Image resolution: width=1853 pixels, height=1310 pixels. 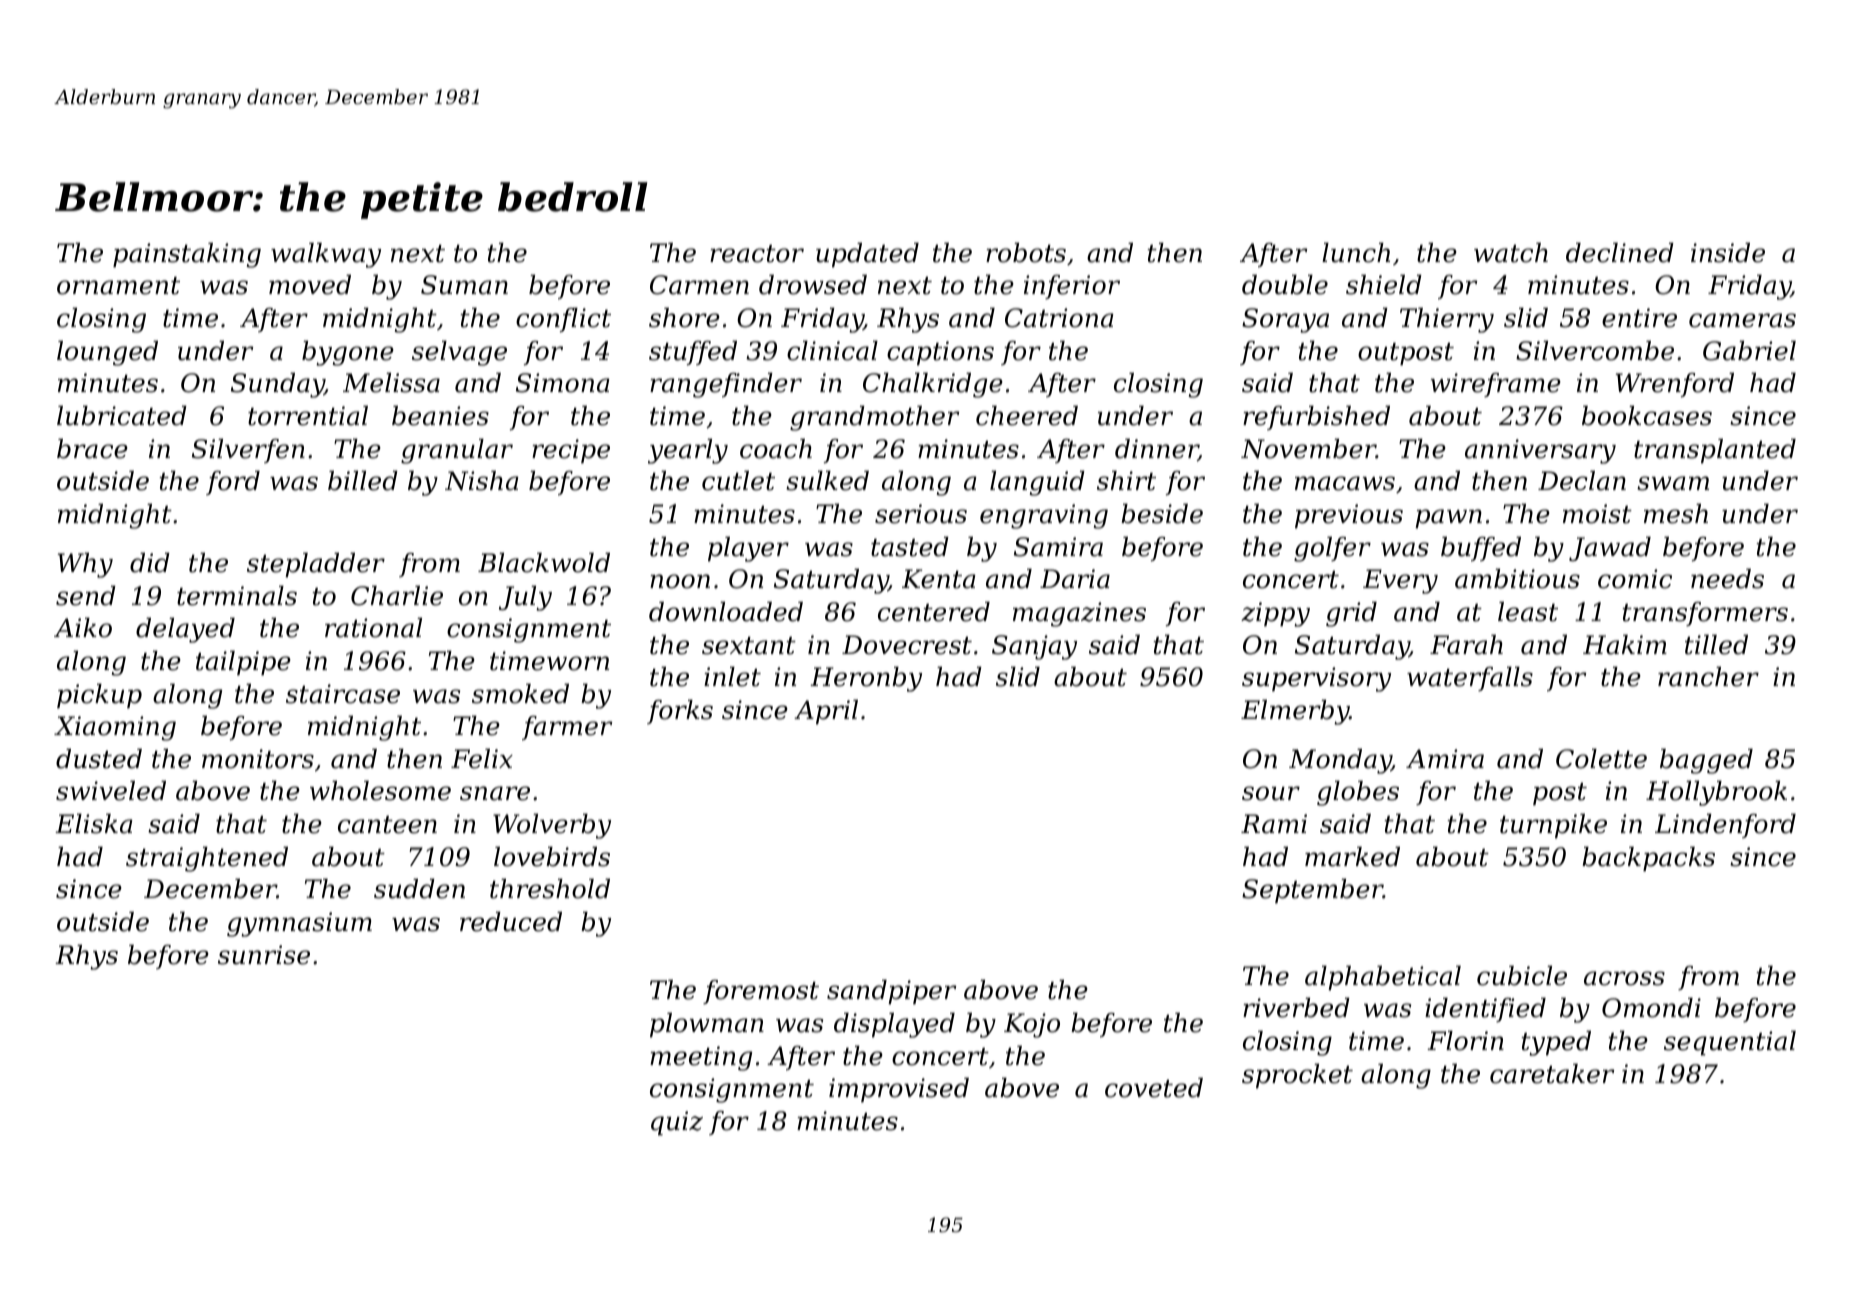 What do you see at coordinates (707, 1025) in the image?
I see `plowman` at bounding box center [707, 1025].
